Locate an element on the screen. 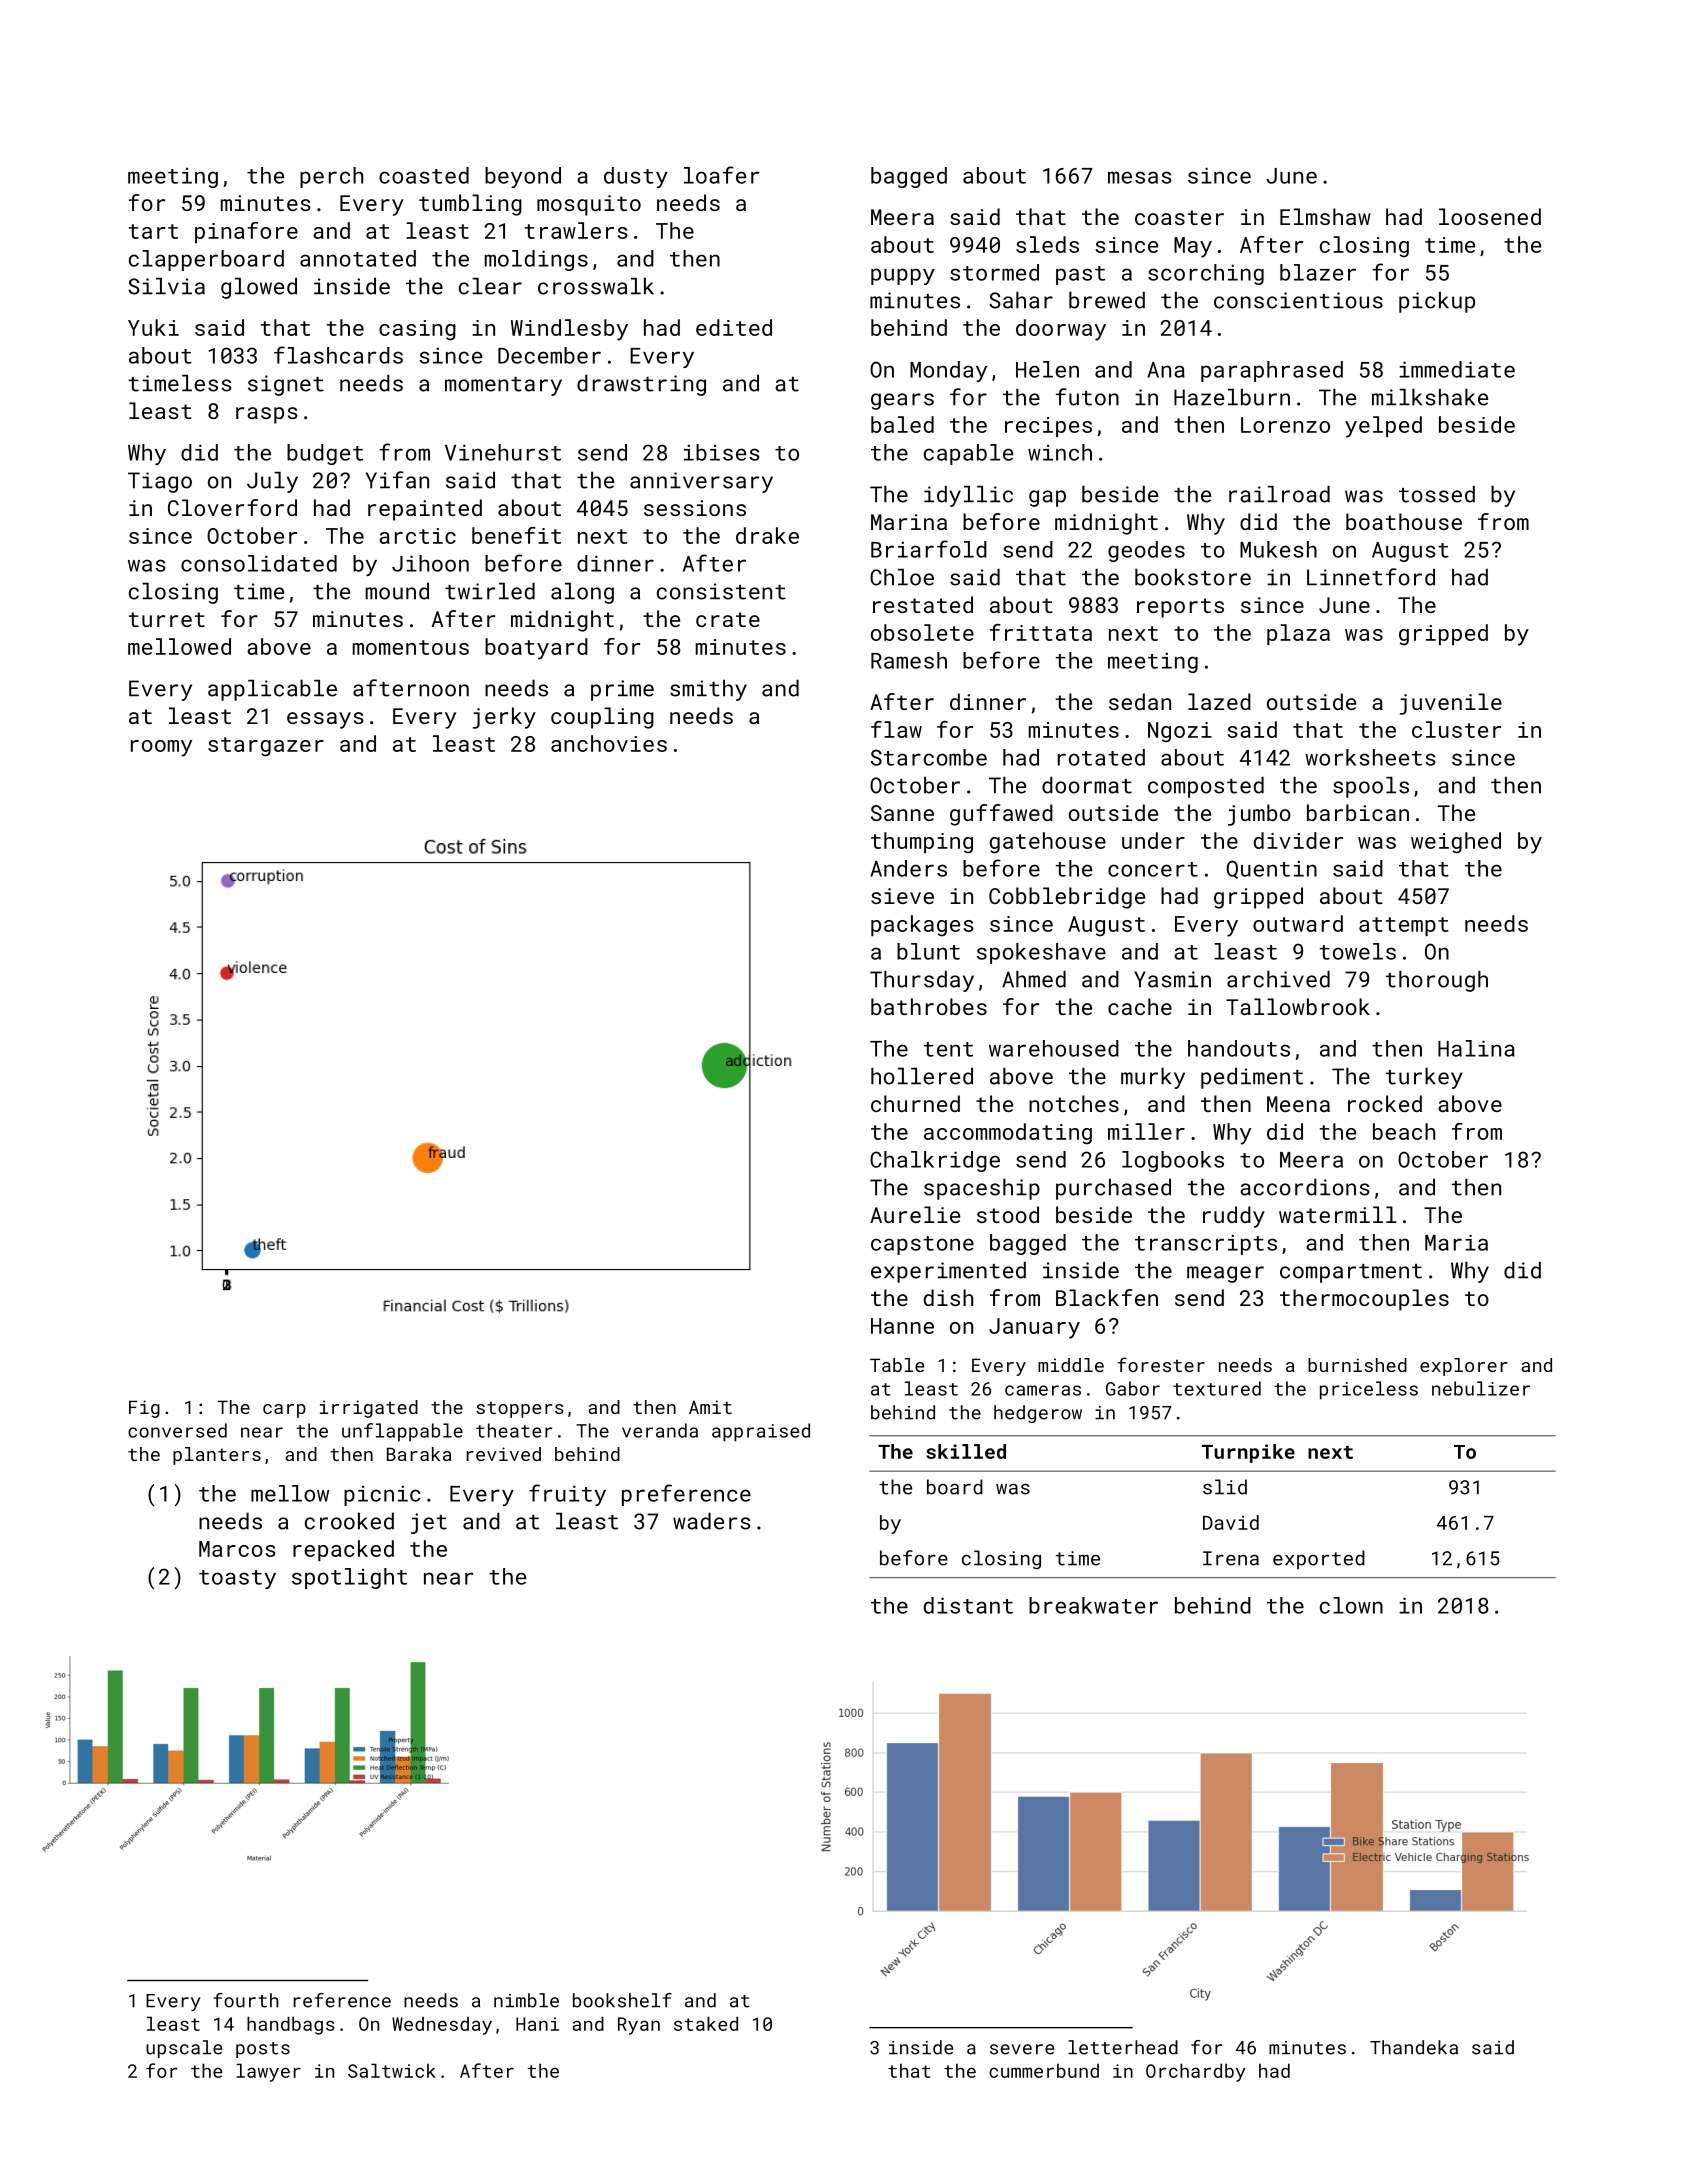  guffawed is located at coordinates (1001, 815).
